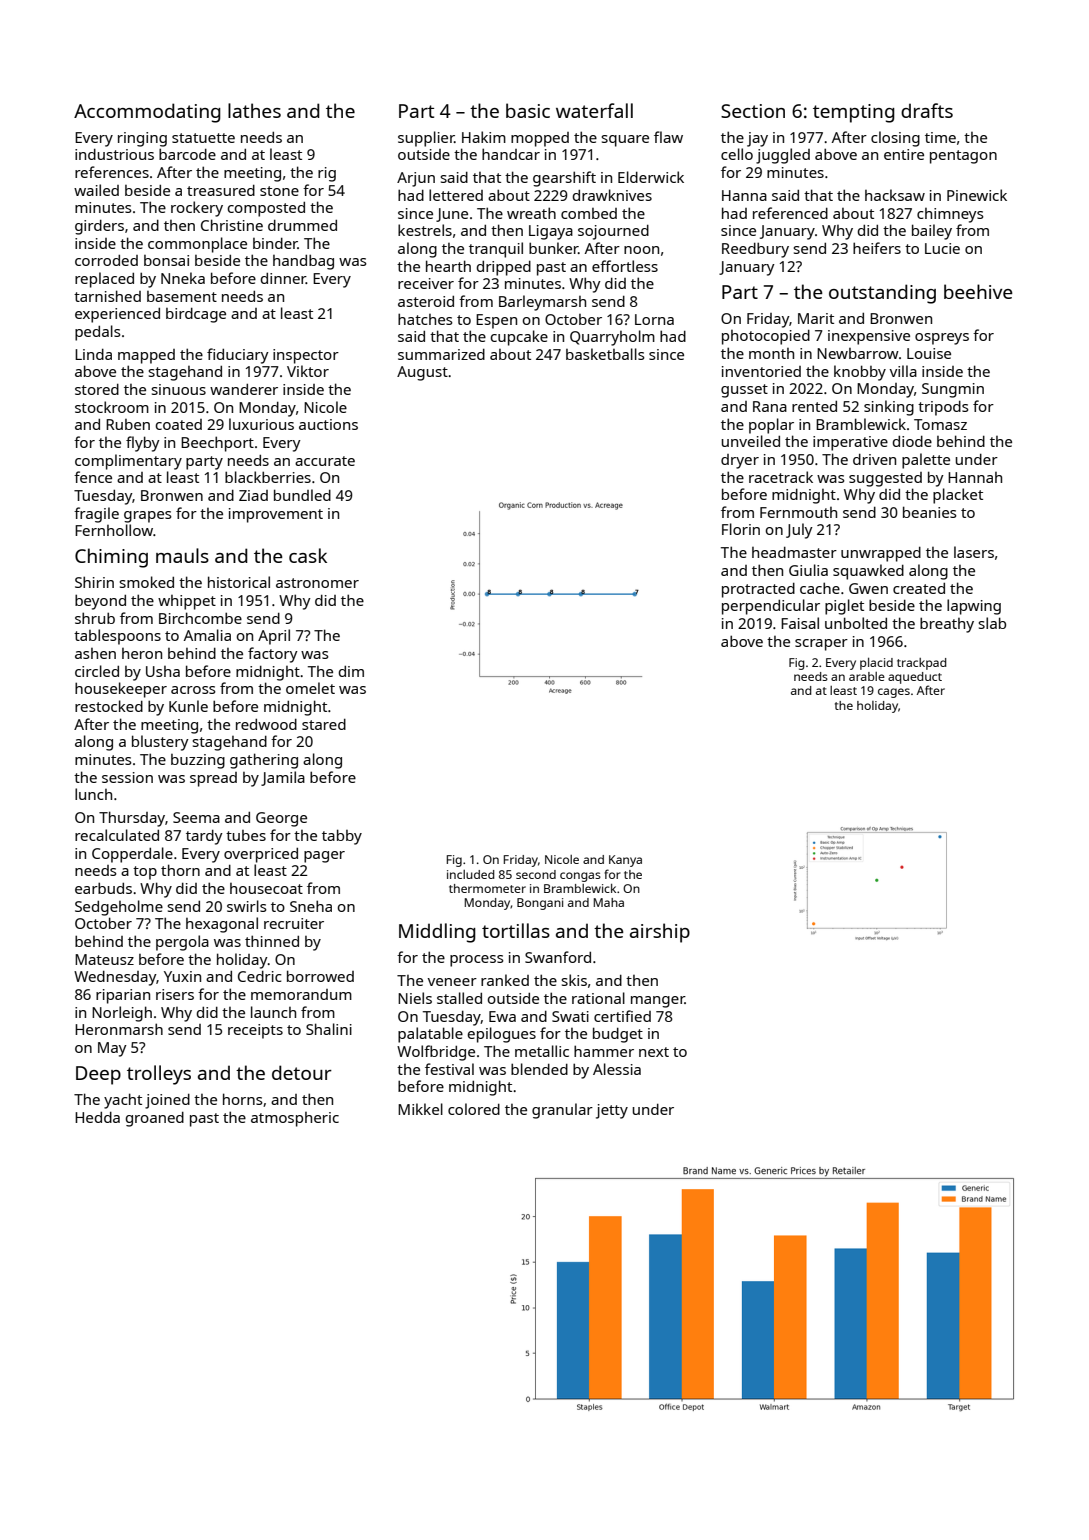 Image resolution: width=1089 pixels, height=1540 pixels. Describe the element at coordinates (302, 495) in the screenshot. I see `bundled` at that location.
